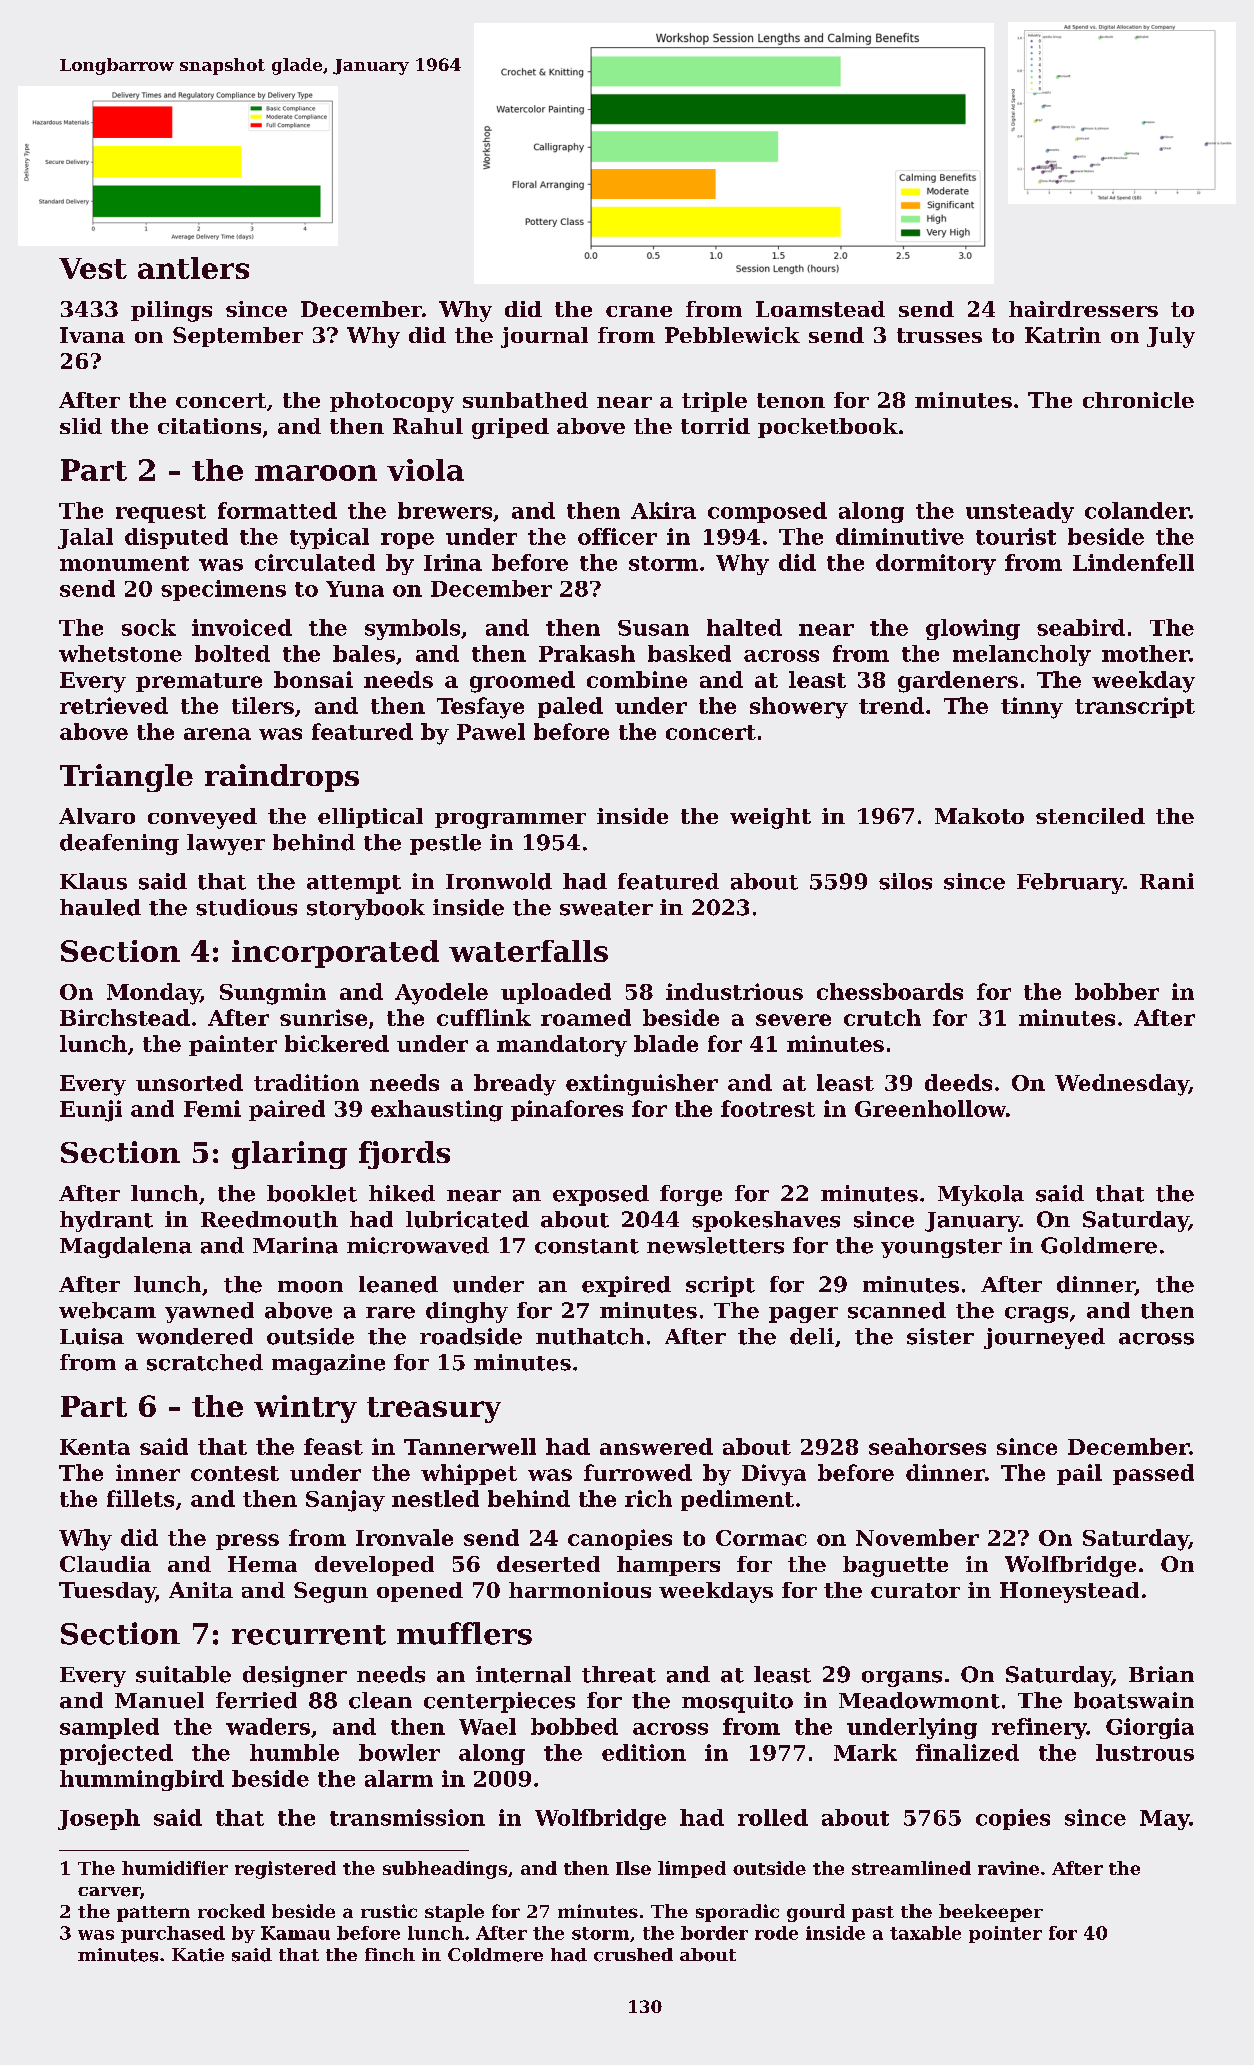  What do you see at coordinates (235, 1473) in the page?
I see `contest` at bounding box center [235, 1473].
